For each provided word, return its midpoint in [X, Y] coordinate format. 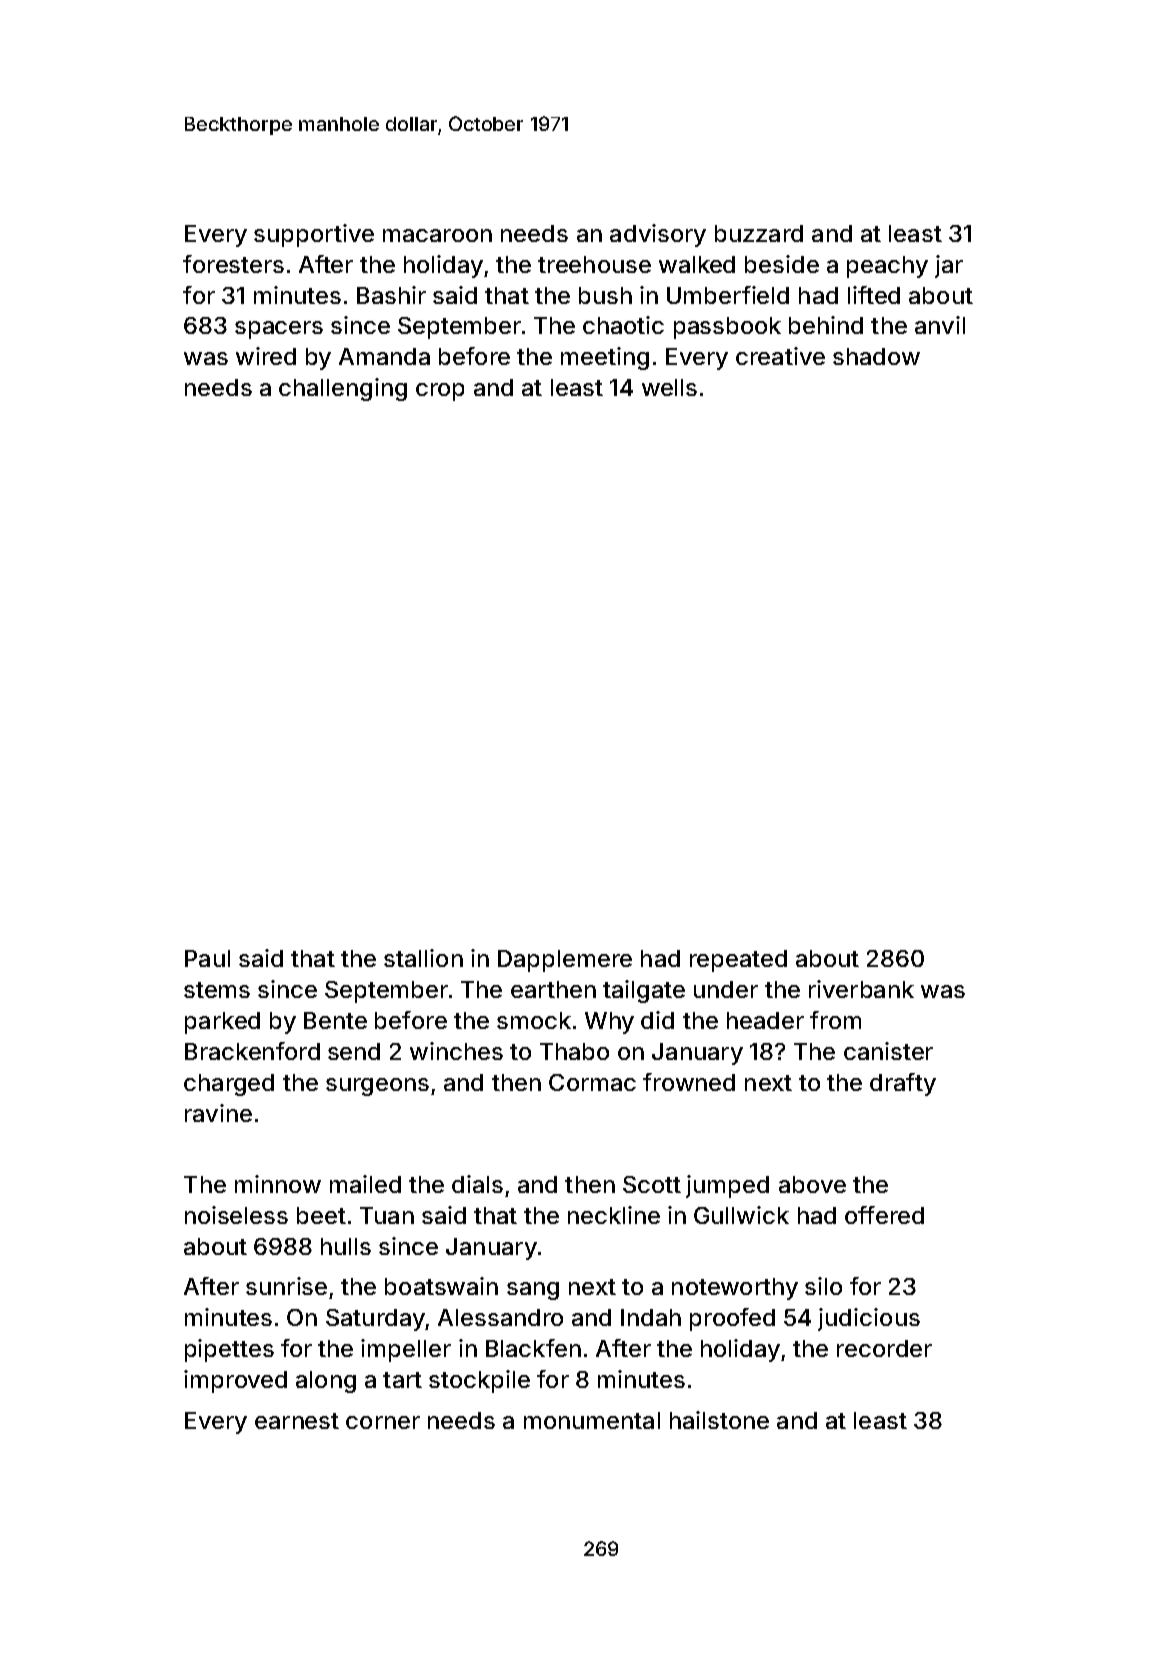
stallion [423, 958]
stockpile [479, 1381]
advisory [658, 235]
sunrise [286, 1286]
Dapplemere [565, 961]
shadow [876, 356]
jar [949, 266]
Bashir [391, 295]
